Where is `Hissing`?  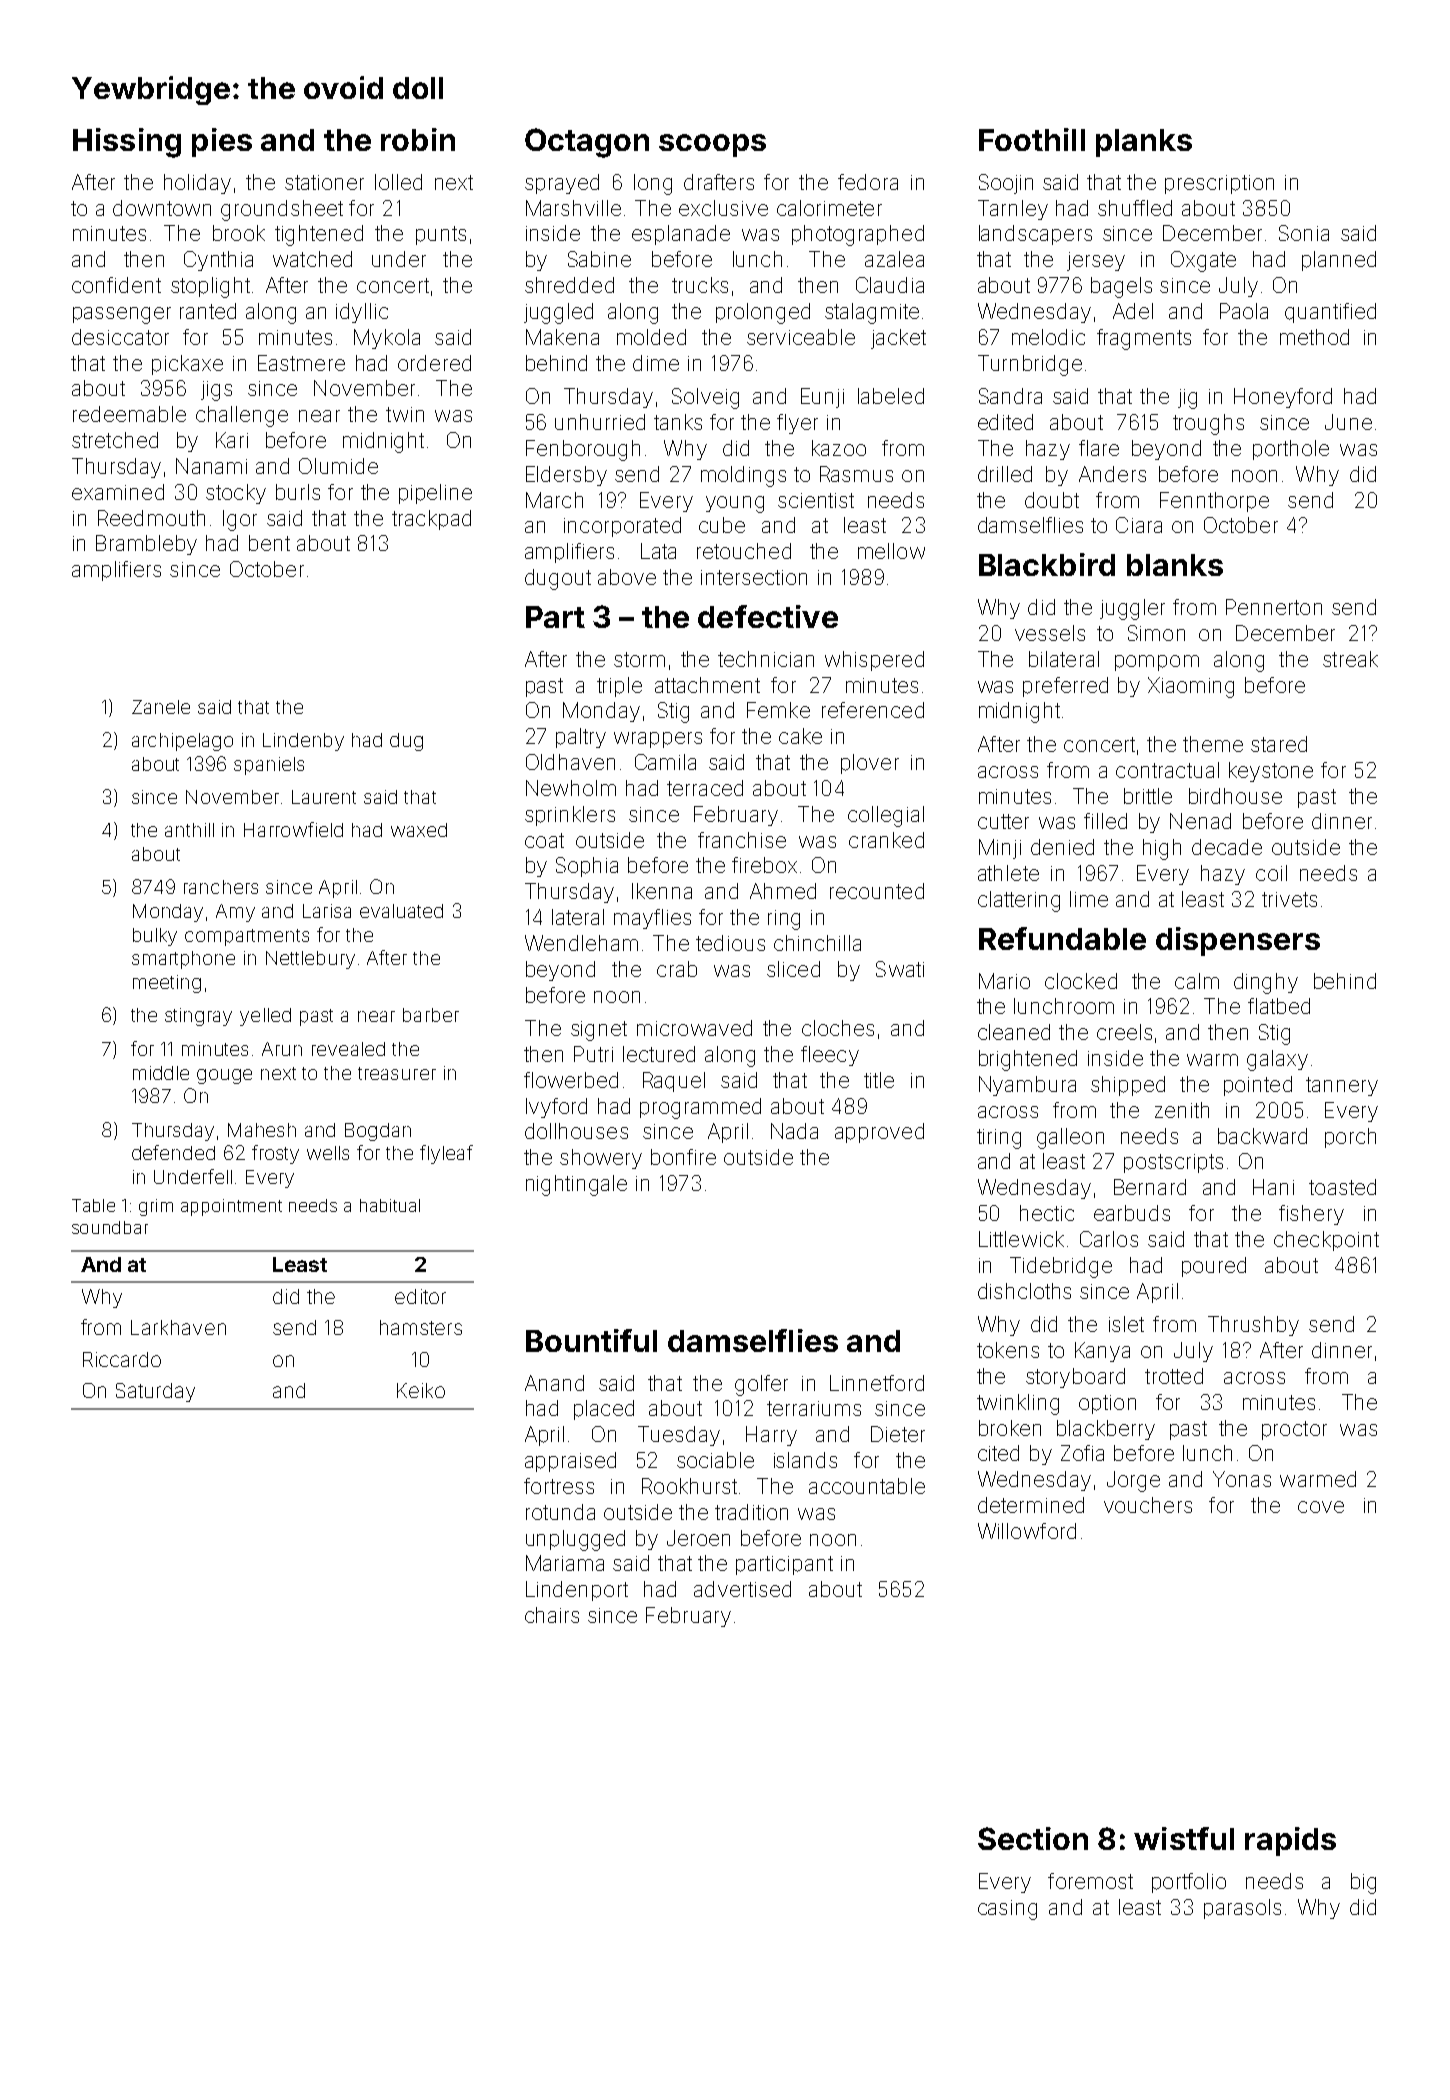
Hissing is located at coordinates (127, 143).
